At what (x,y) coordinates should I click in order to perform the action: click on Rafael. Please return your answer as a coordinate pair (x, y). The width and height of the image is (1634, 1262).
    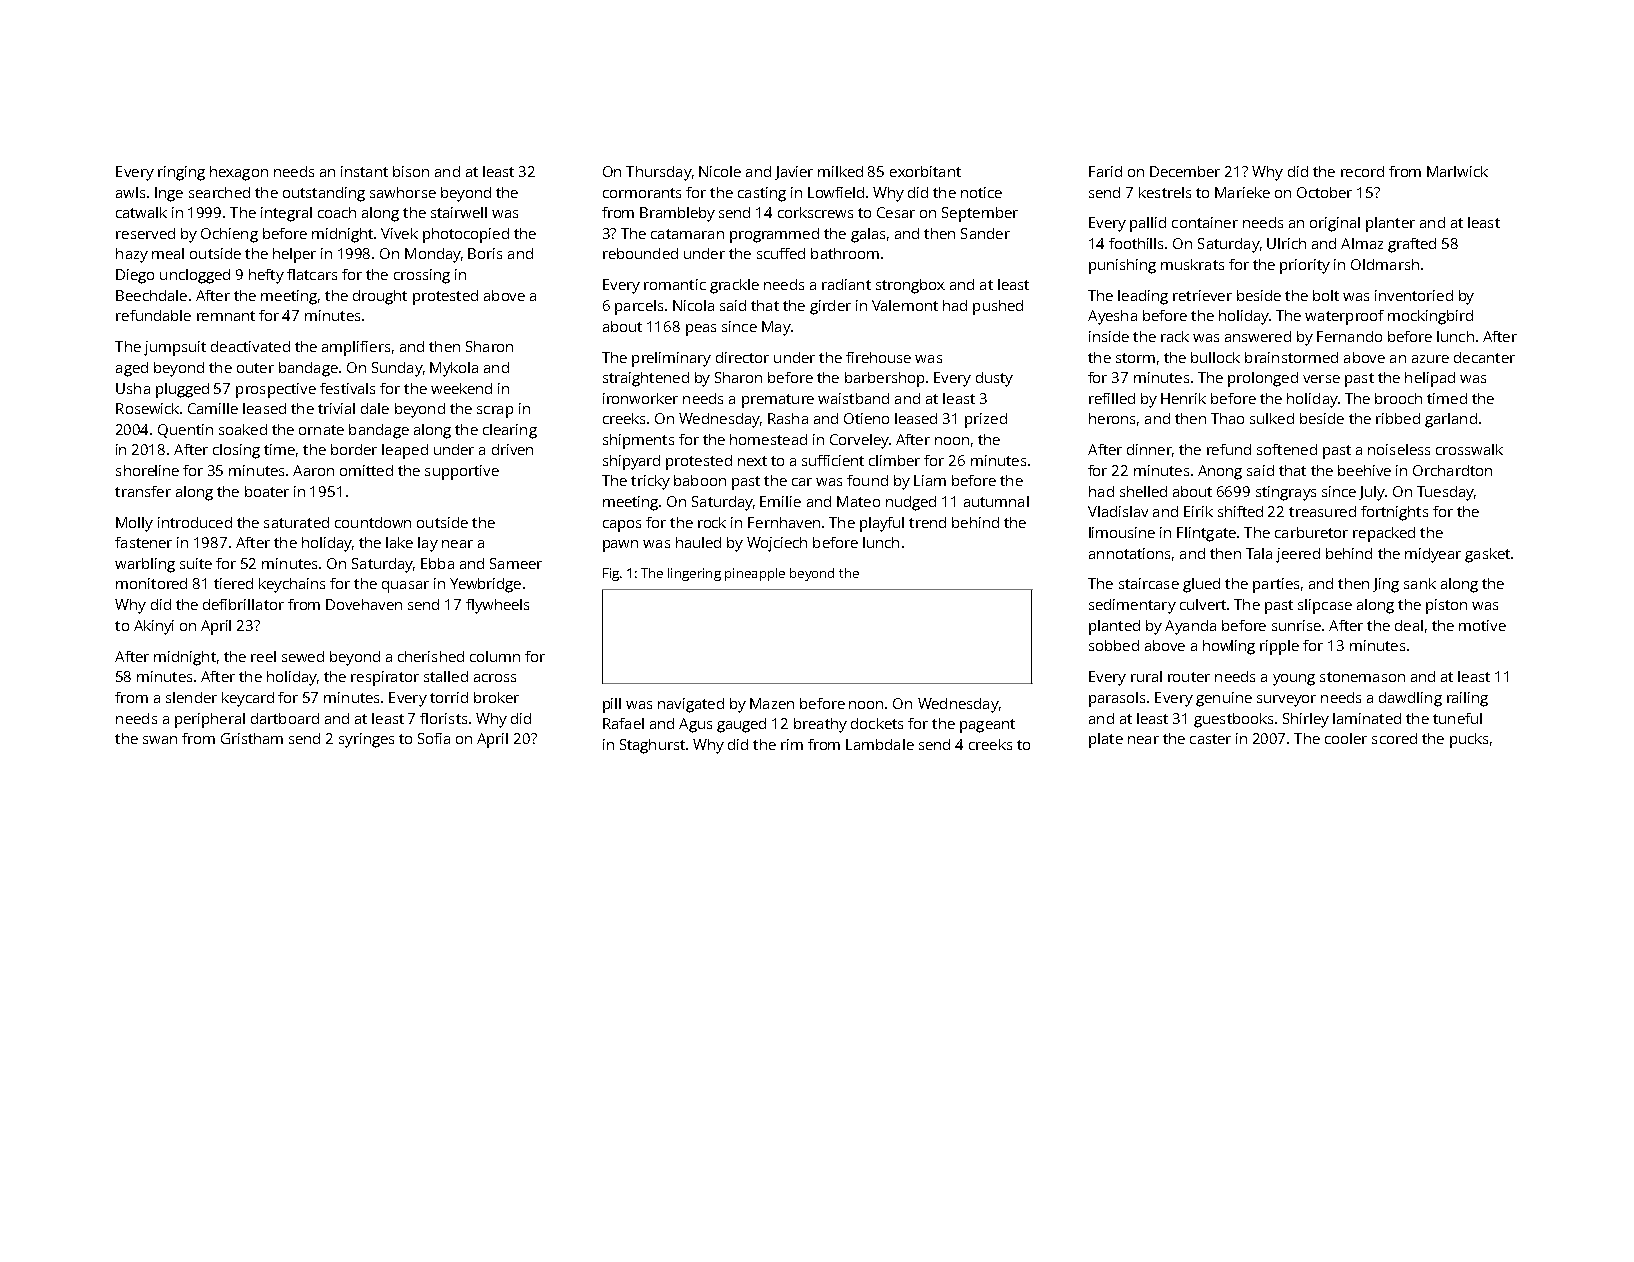
    Looking at the image, I should click on (623, 723).
